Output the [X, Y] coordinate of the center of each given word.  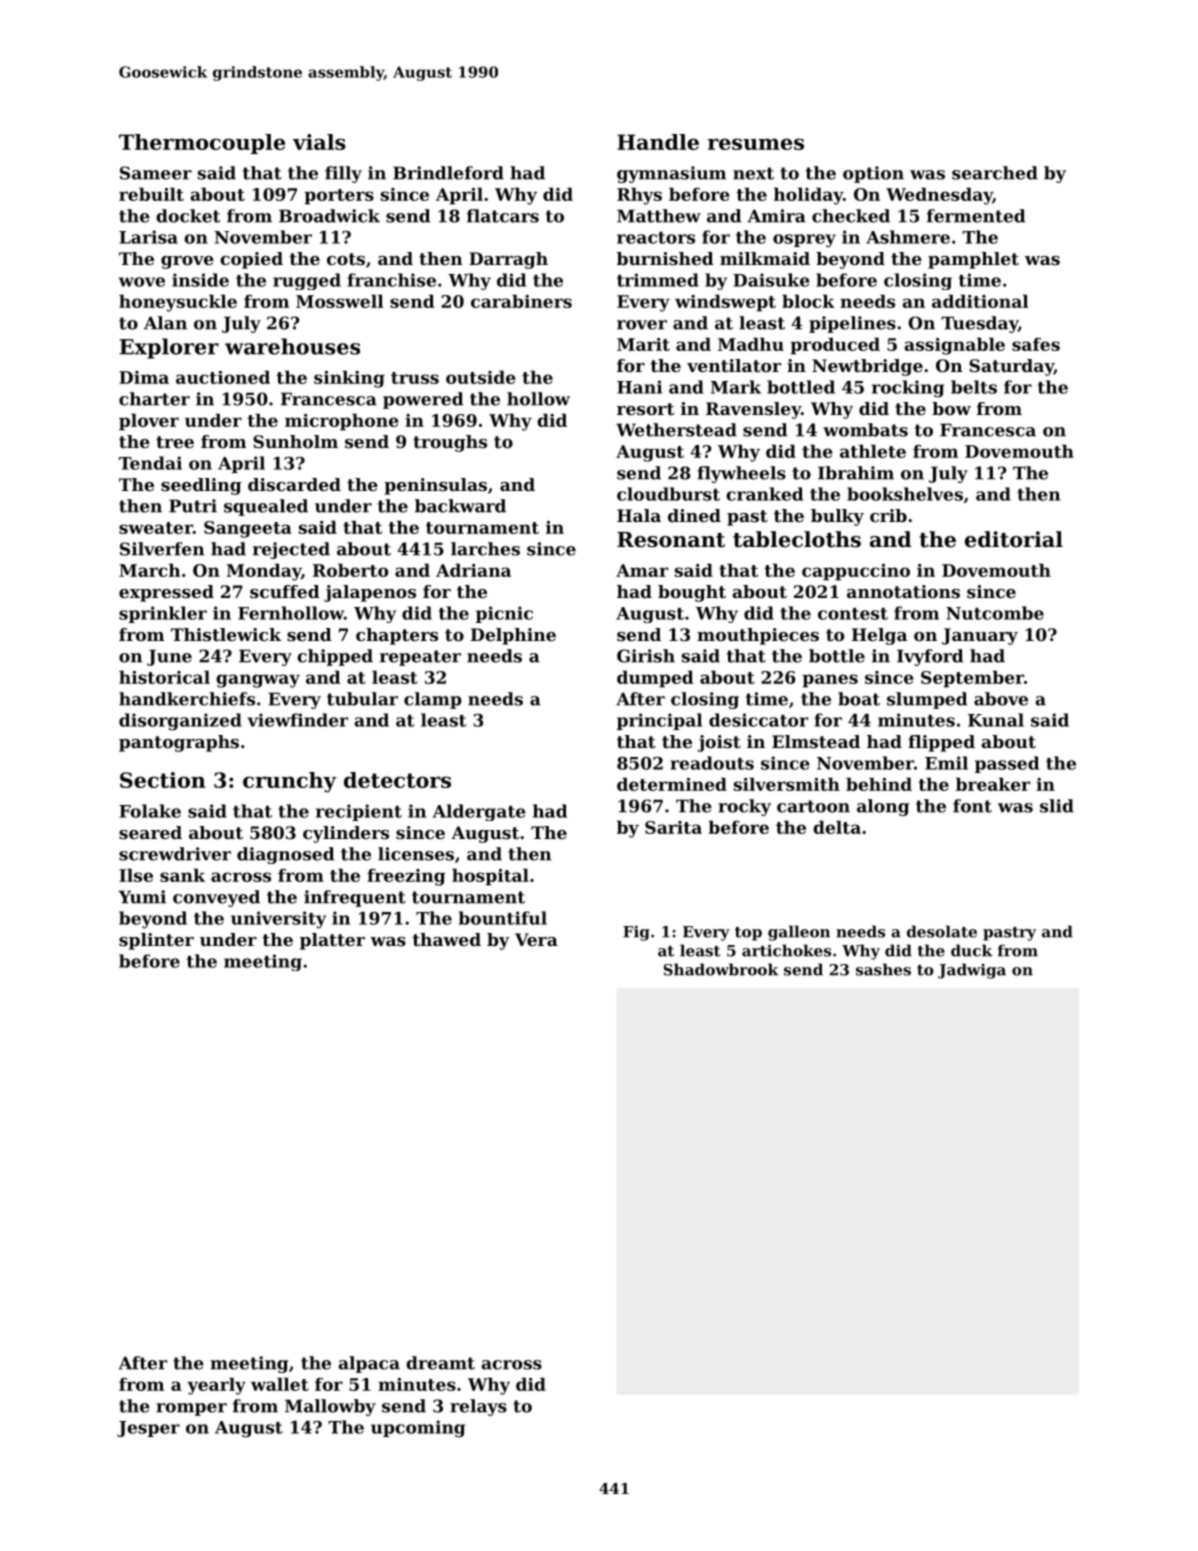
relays [478, 1407]
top [748, 934]
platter [332, 941]
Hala [639, 515]
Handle [658, 142]
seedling [201, 486]
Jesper [148, 1429]
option [873, 174]
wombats [865, 430]
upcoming [418, 1429]
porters [339, 197]
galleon [799, 933]
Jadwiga [972, 971]
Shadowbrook [721, 969]
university [278, 920]
